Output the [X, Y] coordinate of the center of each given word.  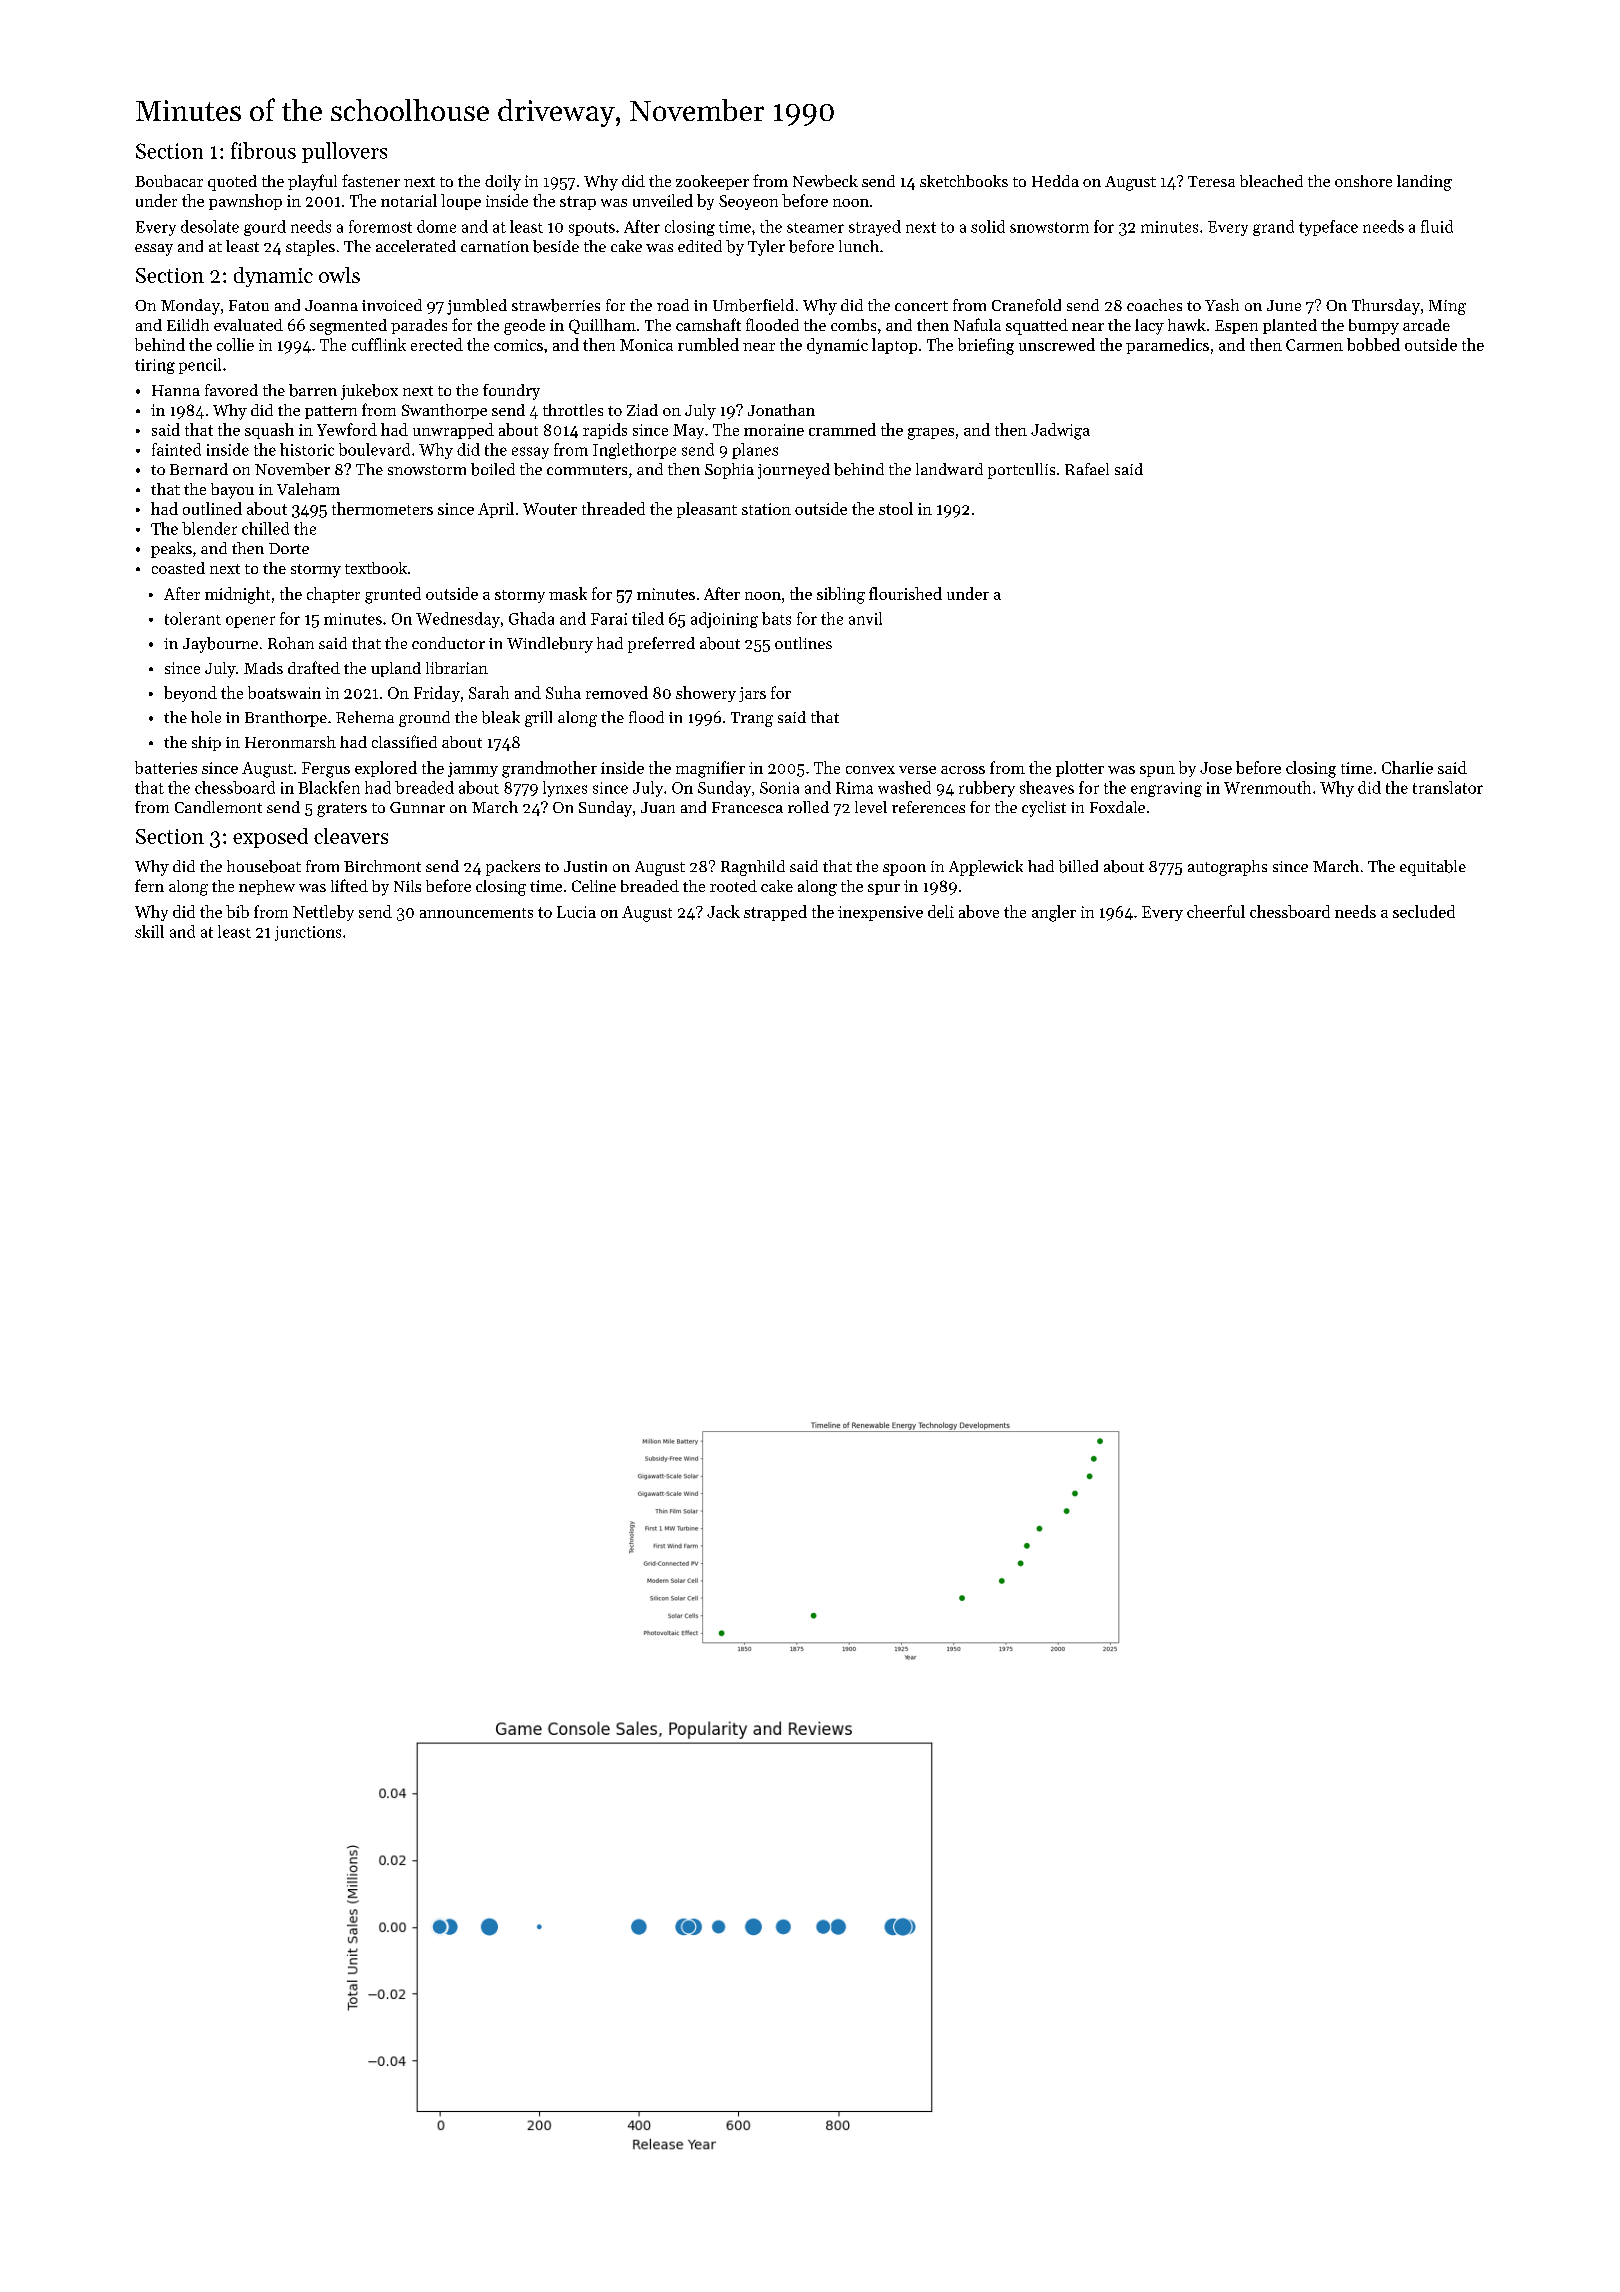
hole [206, 717]
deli [941, 911]
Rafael [1087, 469]
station [766, 509]
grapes [931, 434]
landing [1424, 183]
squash [269, 431]
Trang [752, 719]
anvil [865, 618]
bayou [232, 491]
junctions [308, 933]
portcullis [1021, 471]
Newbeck [825, 181]
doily [503, 183]
